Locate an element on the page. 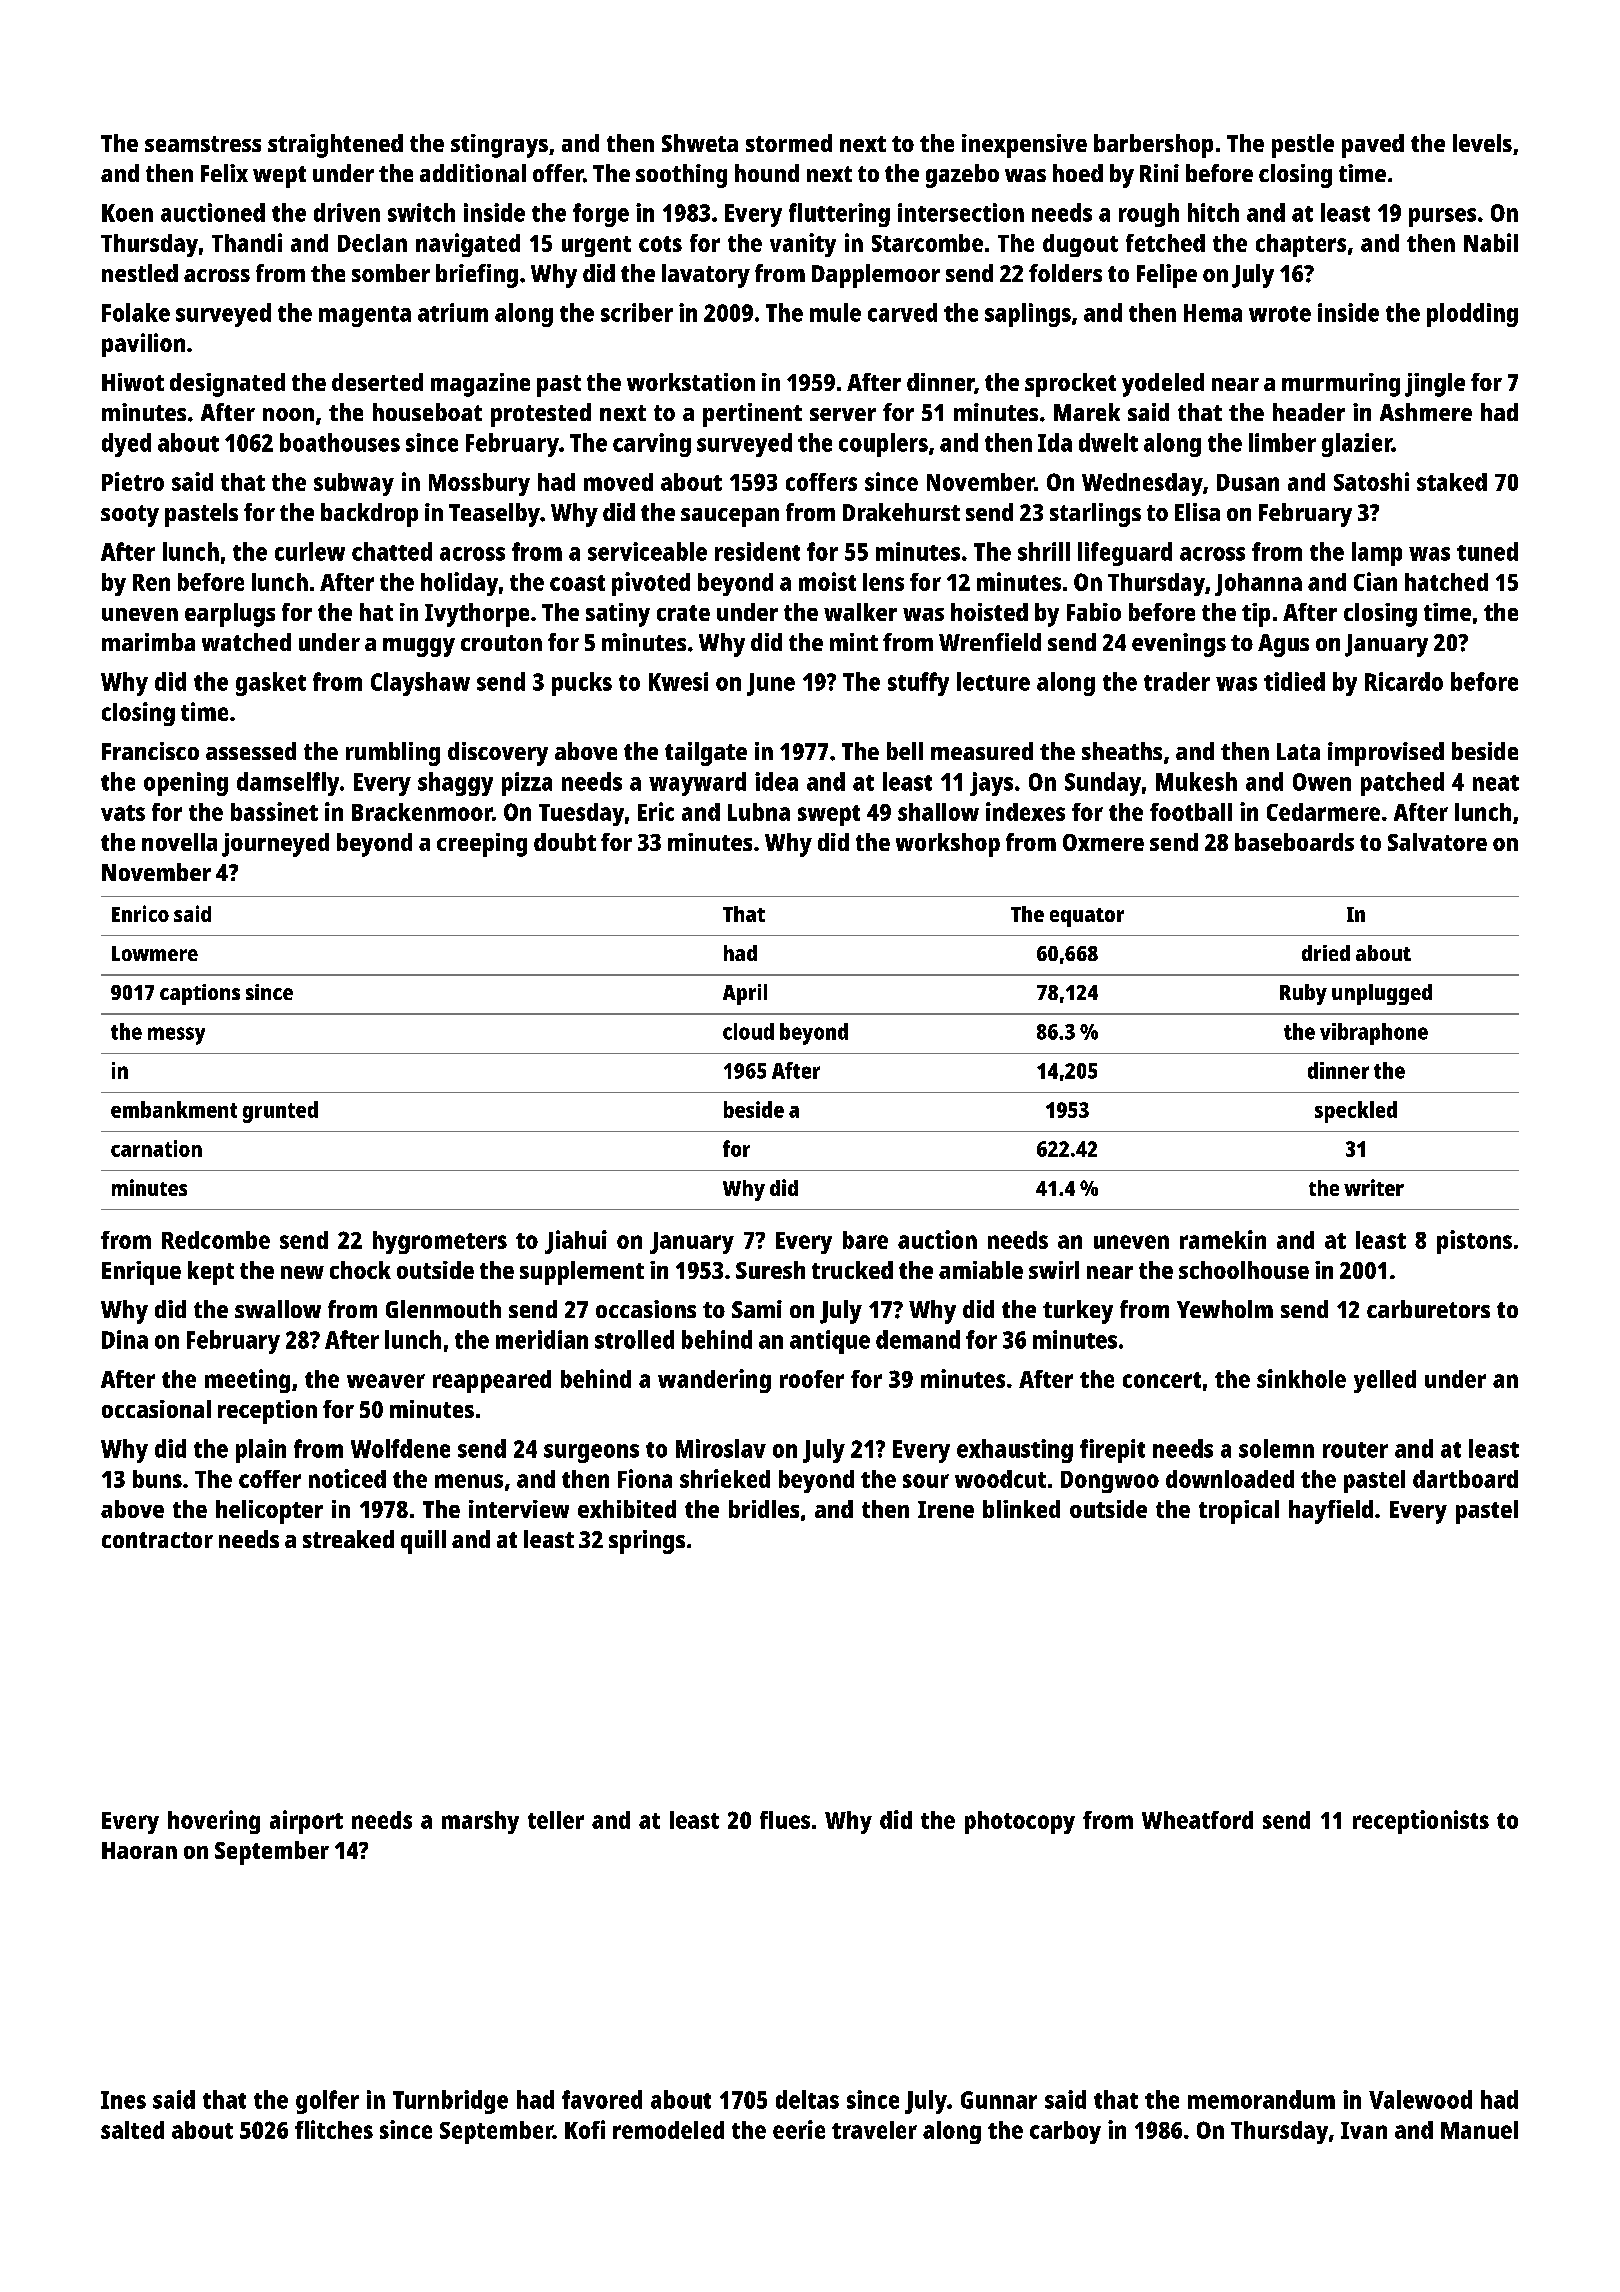  marshy is located at coordinates (480, 1822).
